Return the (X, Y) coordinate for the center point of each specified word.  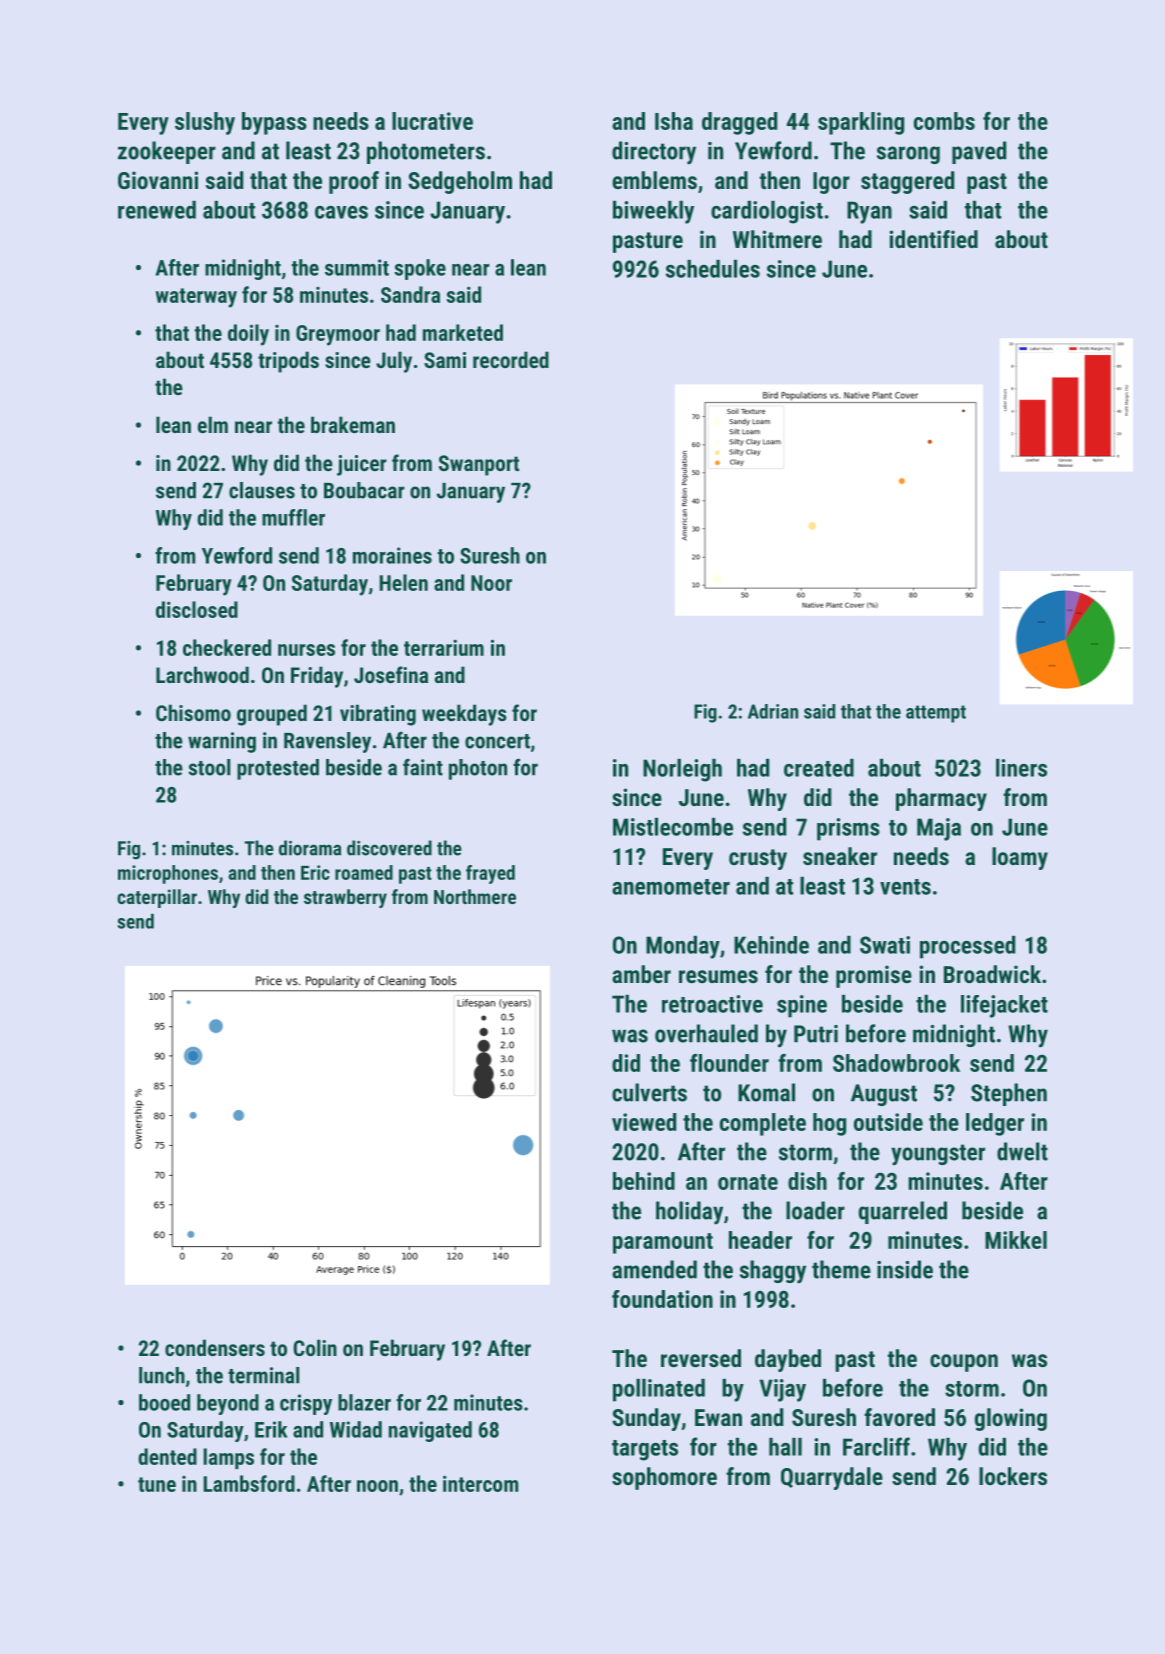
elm (213, 424)
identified (933, 239)
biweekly (653, 212)
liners (1021, 768)
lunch (162, 1375)
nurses (306, 650)
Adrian (773, 711)
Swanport (479, 465)
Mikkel (1016, 1240)
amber (641, 974)
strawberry (345, 898)
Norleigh (682, 770)
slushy (205, 123)
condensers (215, 1347)
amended (654, 1269)
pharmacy (941, 799)
